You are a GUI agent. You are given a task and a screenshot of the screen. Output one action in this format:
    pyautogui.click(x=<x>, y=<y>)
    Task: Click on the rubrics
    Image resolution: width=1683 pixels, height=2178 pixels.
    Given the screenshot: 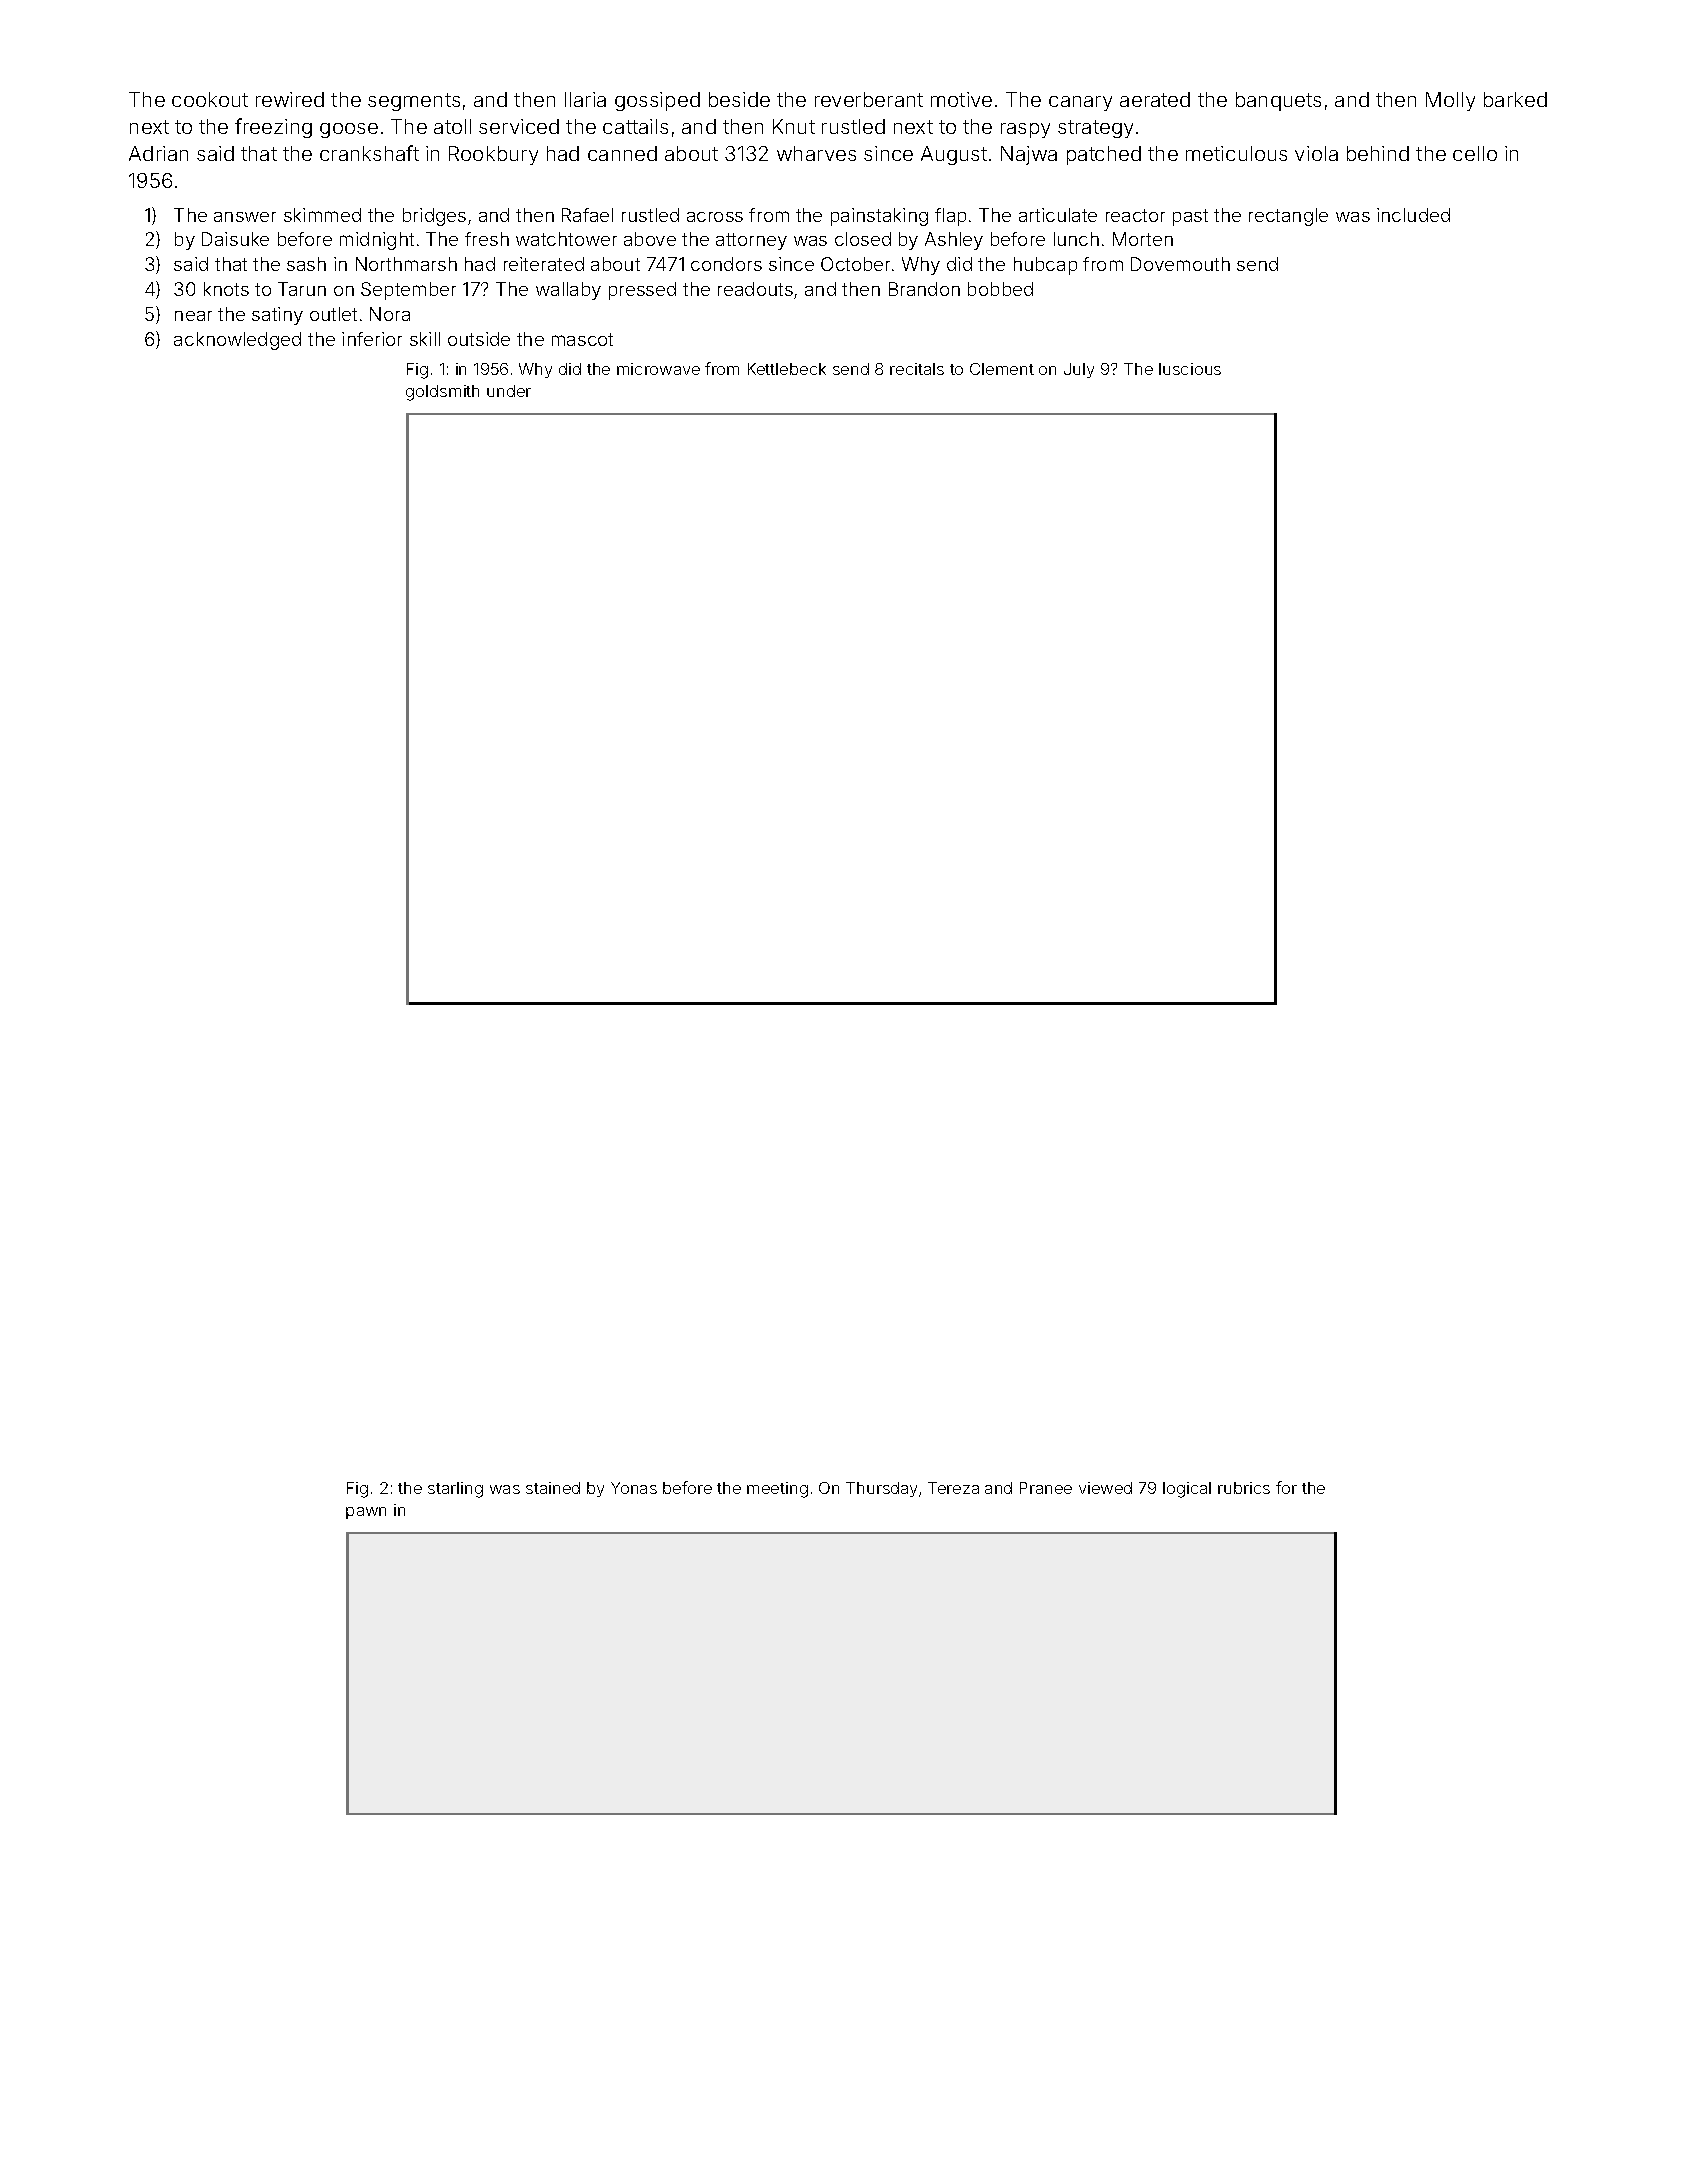 What is the action you would take?
    pyautogui.click(x=1244, y=1488)
